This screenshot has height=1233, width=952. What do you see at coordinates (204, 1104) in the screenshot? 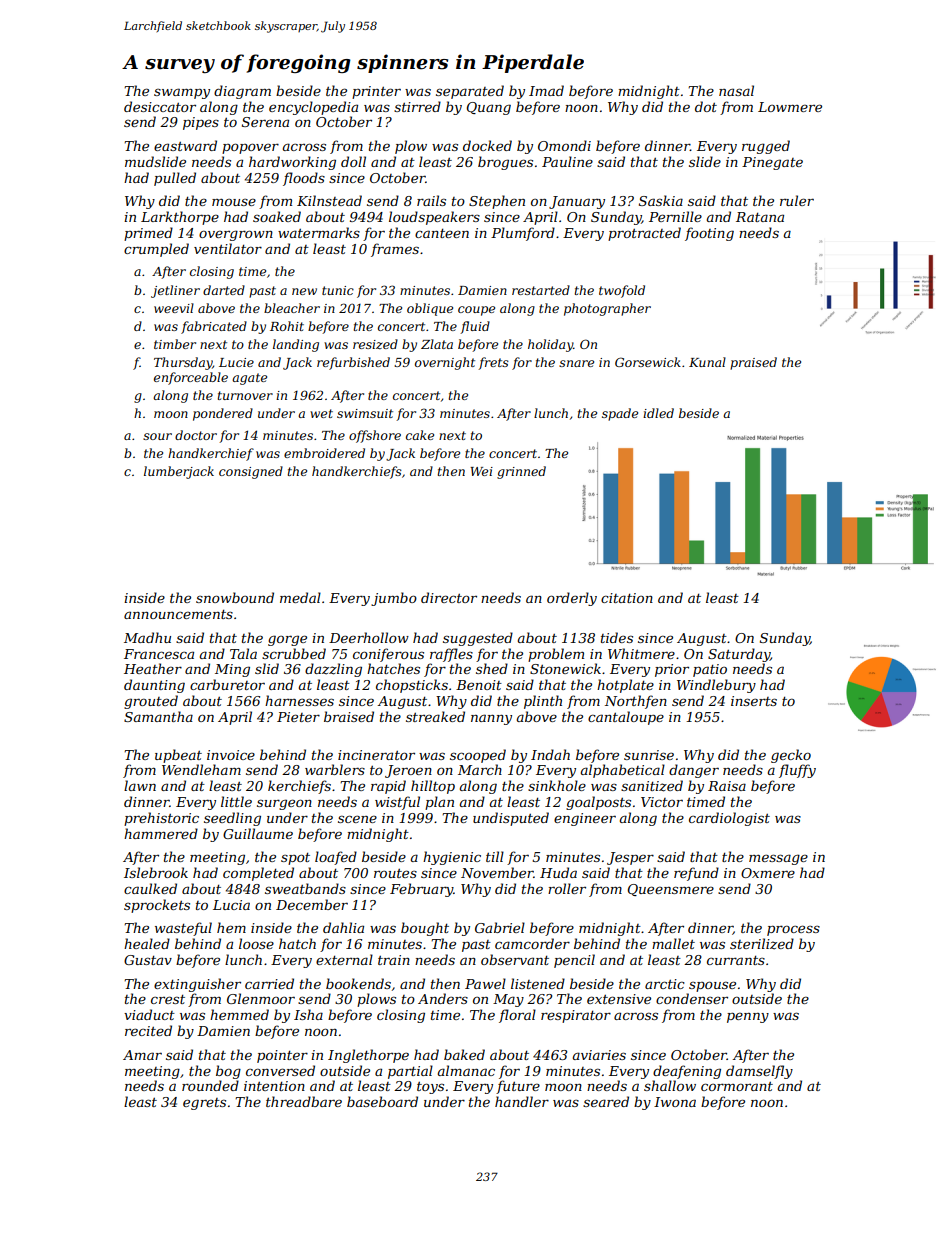
I see `egrets` at bounding box center [204, 1104].
